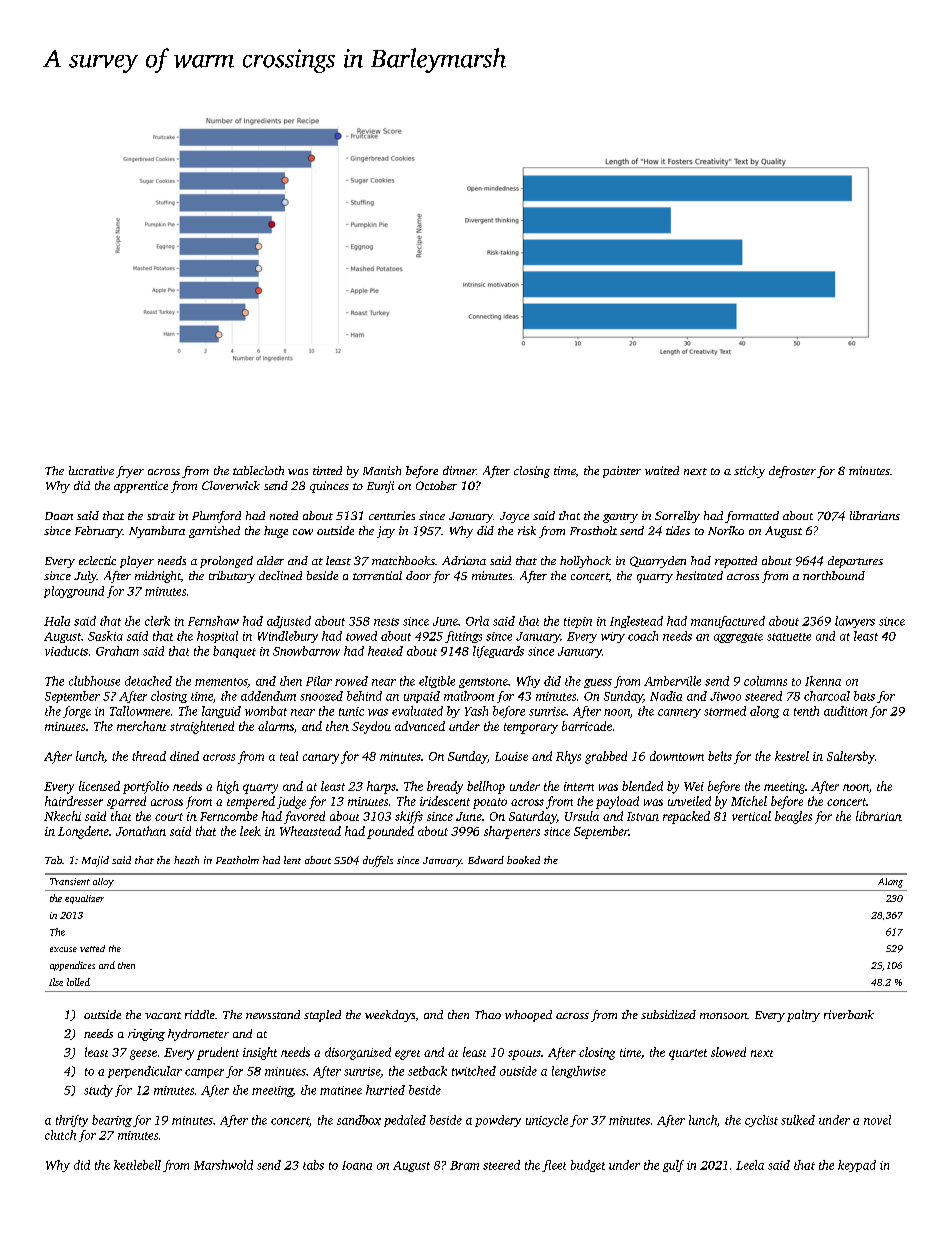  Describe the element at coordinates (382, 470) in the screenshot. I see `Manish` at that location.
